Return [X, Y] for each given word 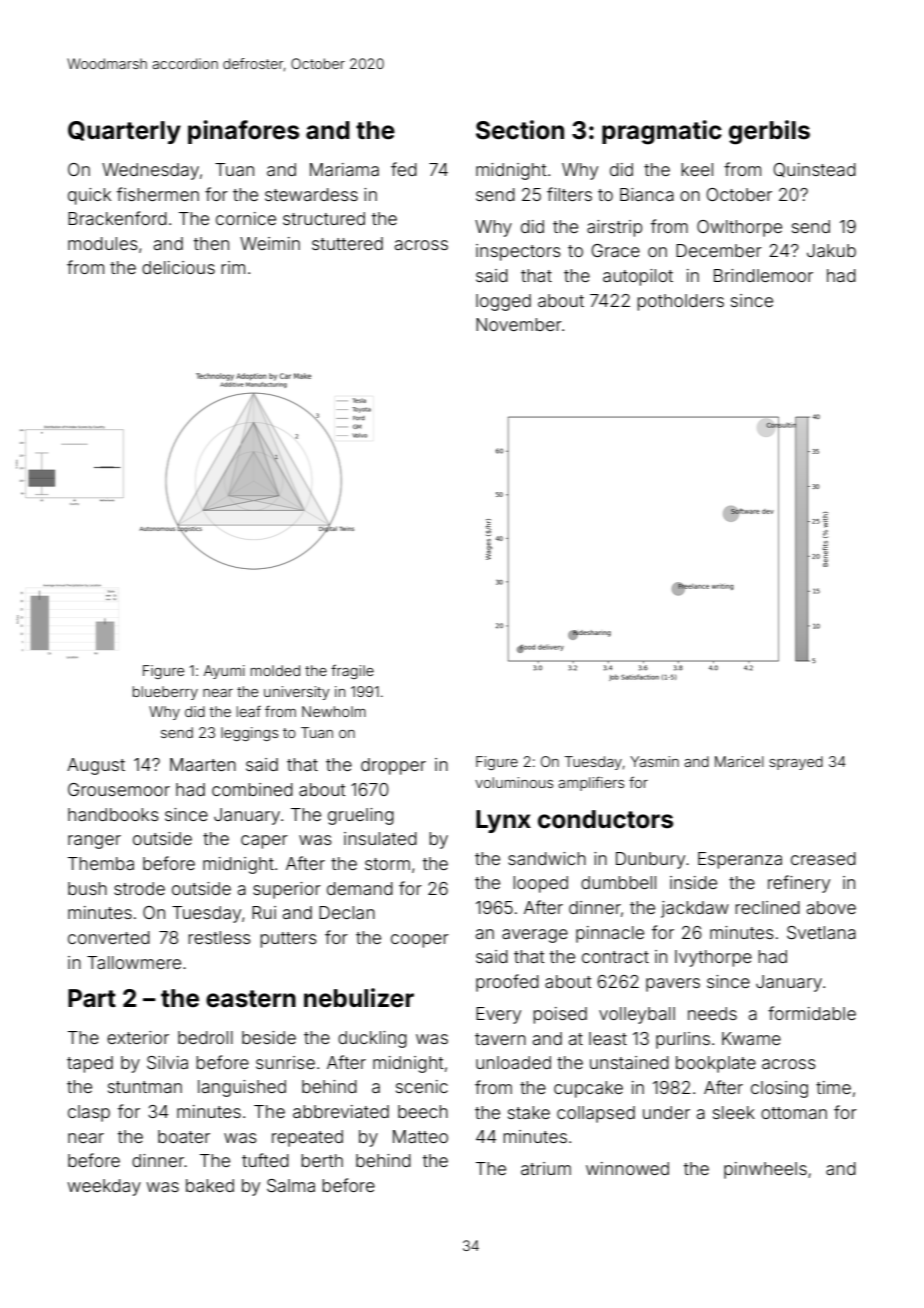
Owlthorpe [739, 228]
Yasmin [654, 761]
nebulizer [359, 998]
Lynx [503, 821]
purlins [683, 1040]
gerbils [769, 132]
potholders [680, 302]
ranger [94, 842]
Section [520, 130]
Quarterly [124, 132]
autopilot [638, 277]
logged [503, 302]
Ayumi [224, 672]
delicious [178, 267]
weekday [104, 1187]
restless [219, 937]
